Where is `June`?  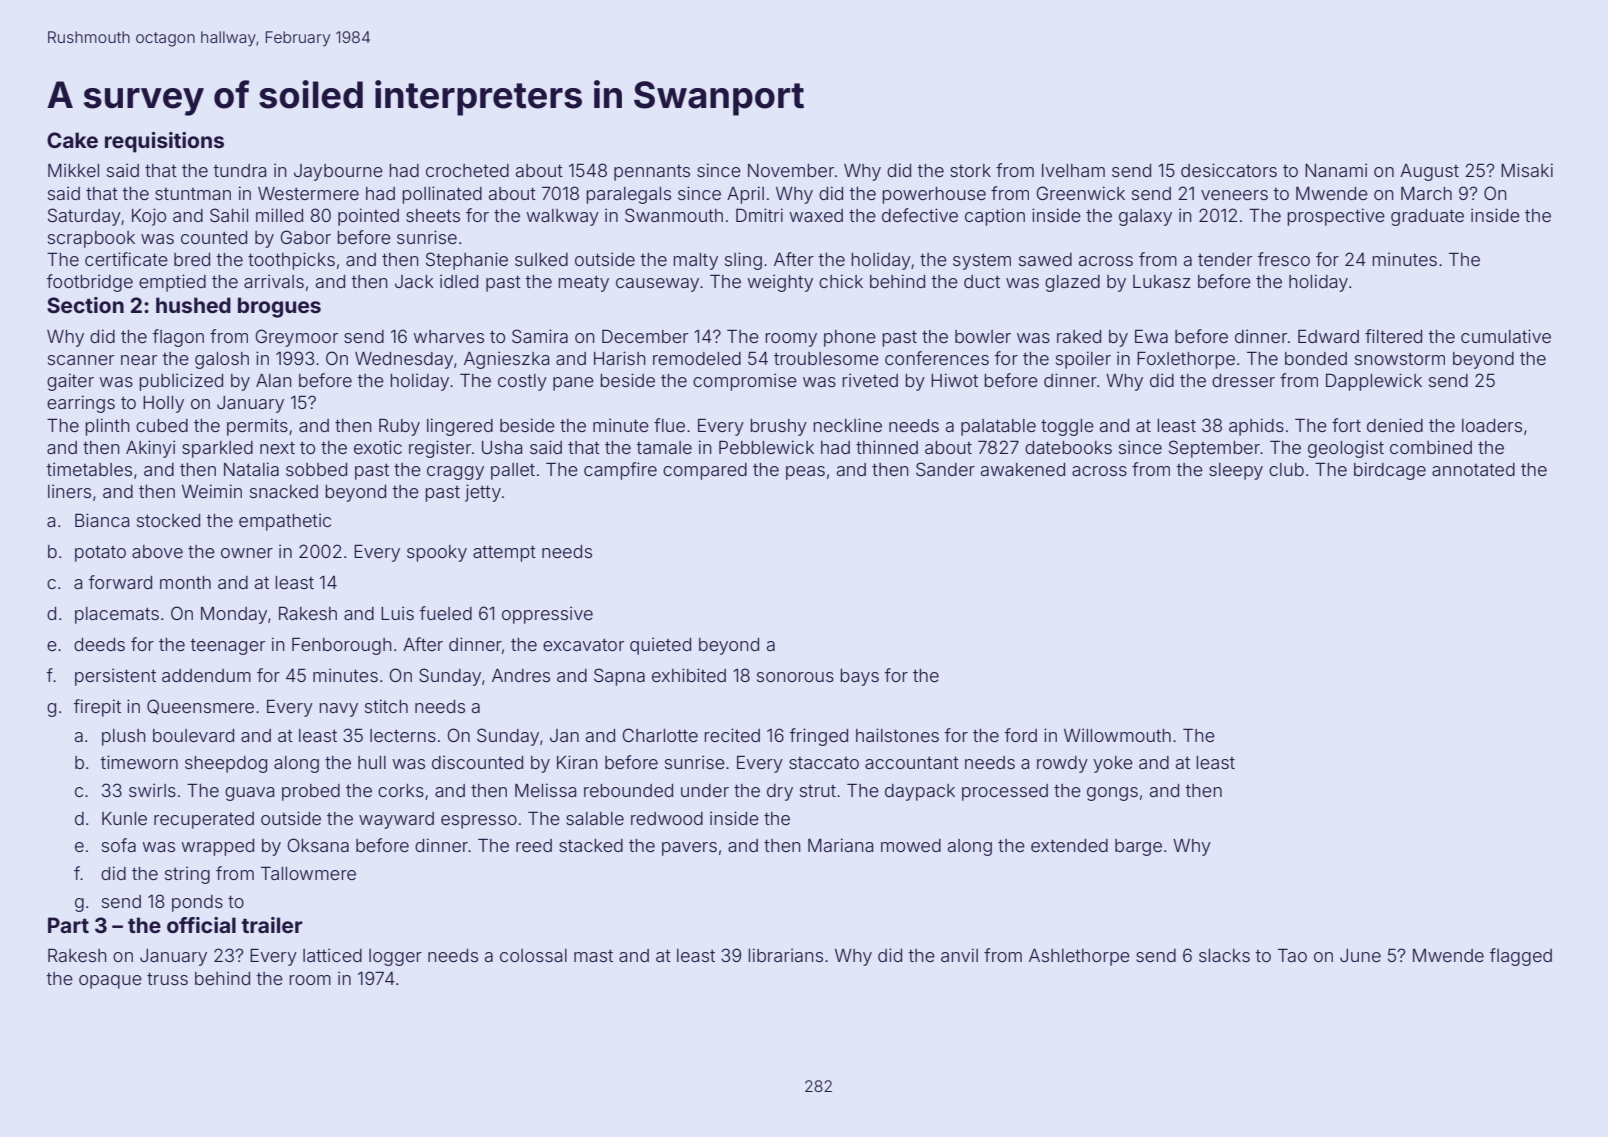 June is located at coordinates (1360, 955).
